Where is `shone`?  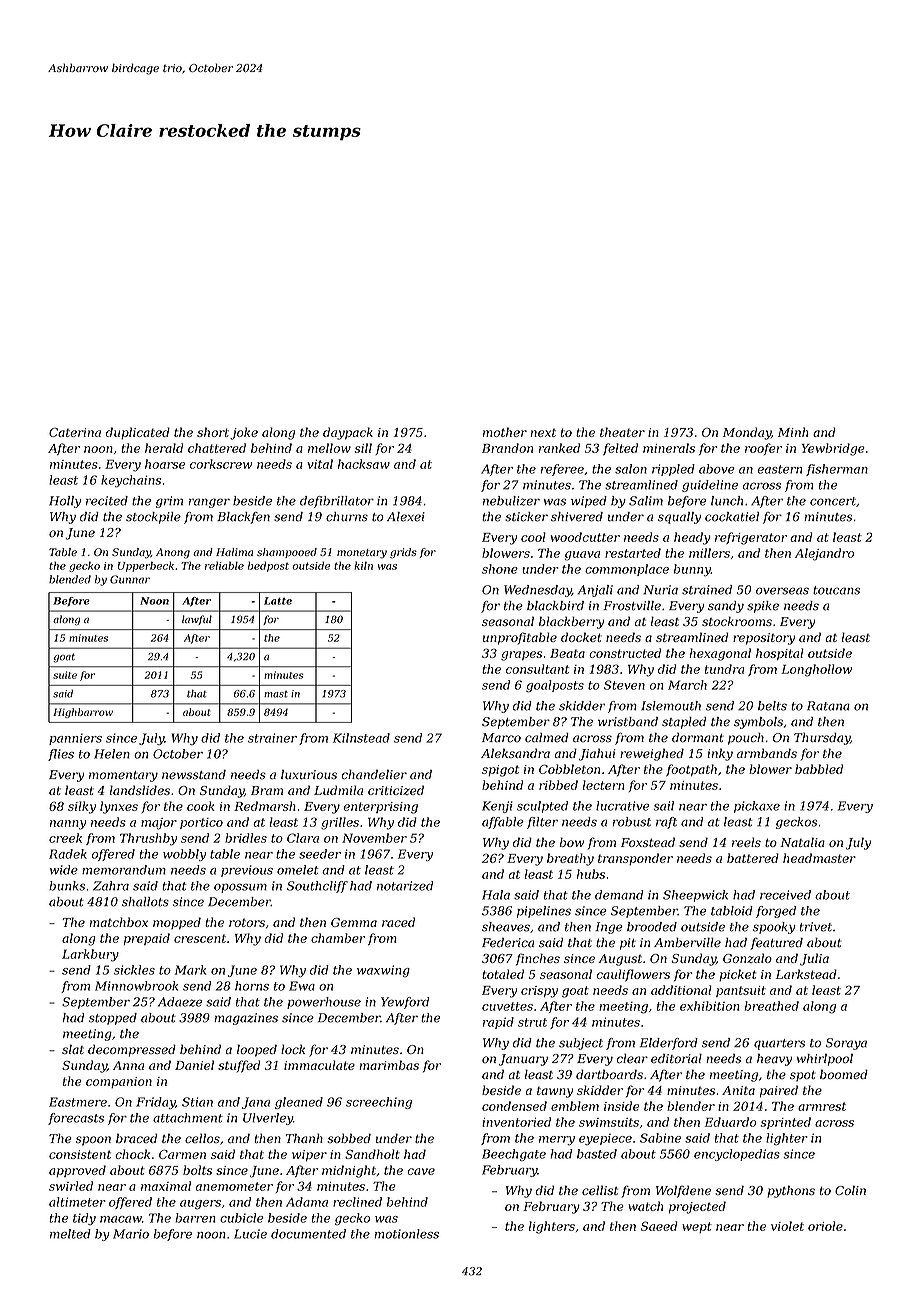
shone is located at coordinates (500, 569).
